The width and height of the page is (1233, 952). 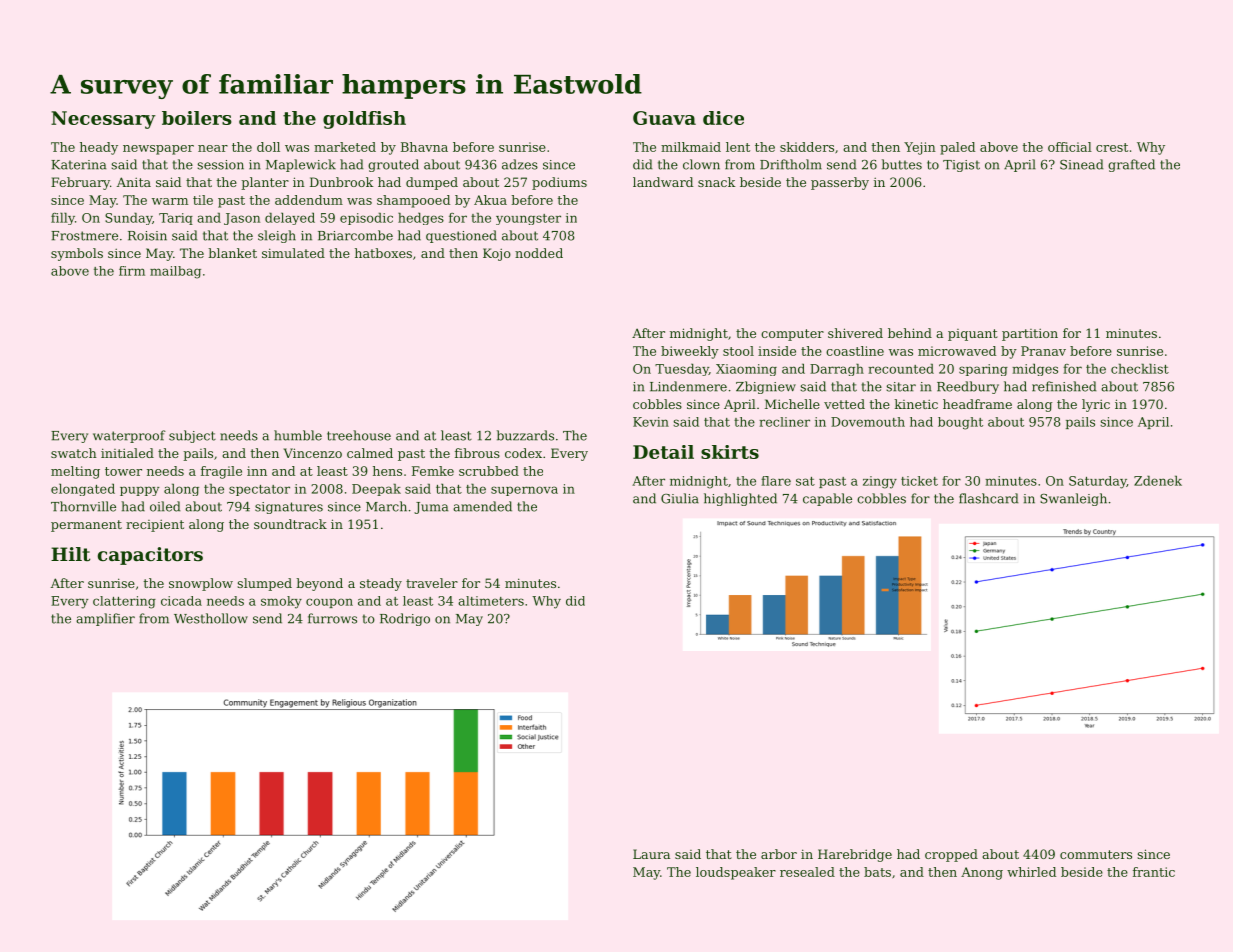 What do you see at coordinates (129, 436) in the page?
I see `waterproof` at bounding box center [129, 436].
